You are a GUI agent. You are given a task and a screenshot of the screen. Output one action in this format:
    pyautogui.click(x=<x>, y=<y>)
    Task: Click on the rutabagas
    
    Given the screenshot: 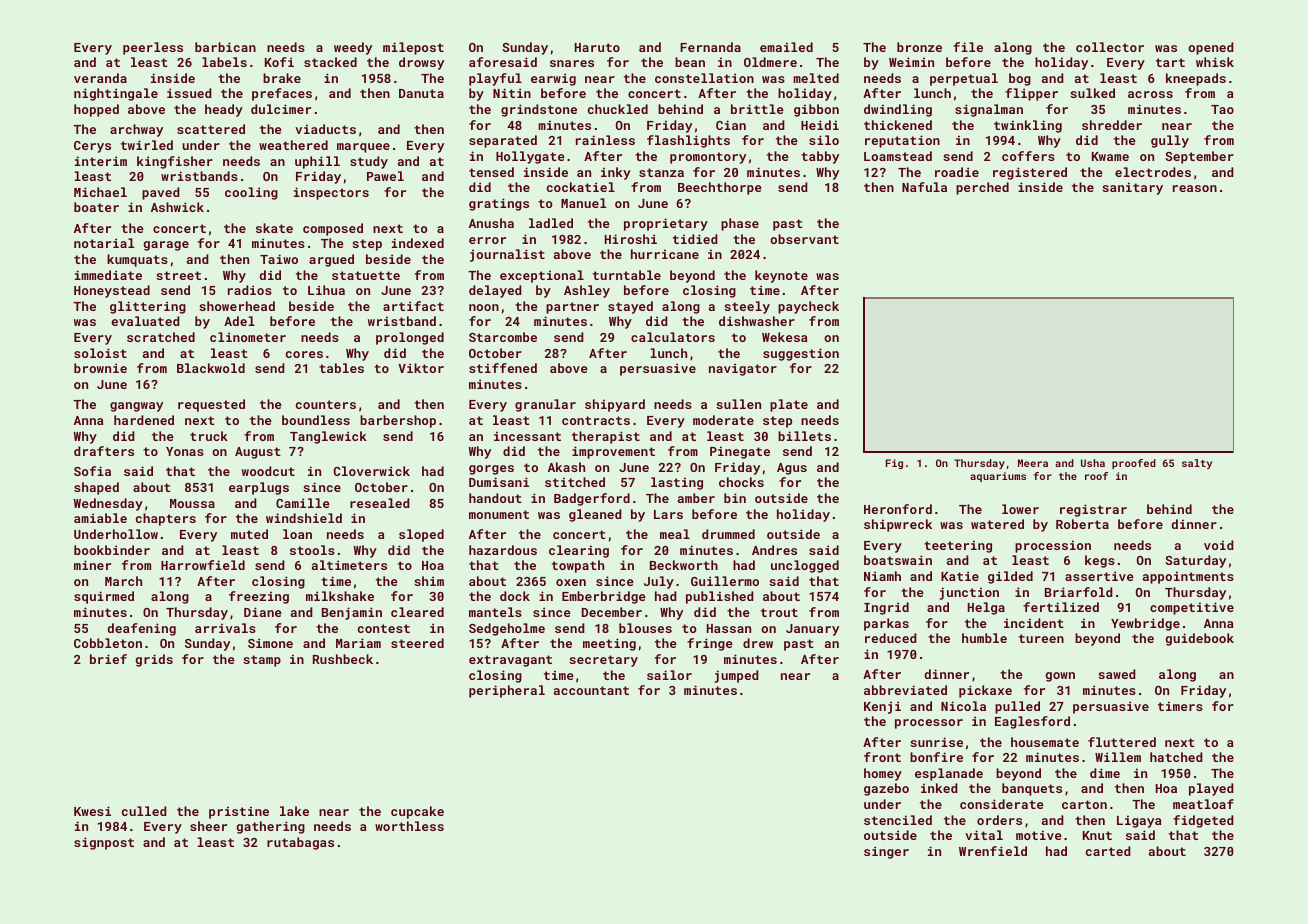 What is the action you would take?
    pyautogui.click(x=300, y=843)
